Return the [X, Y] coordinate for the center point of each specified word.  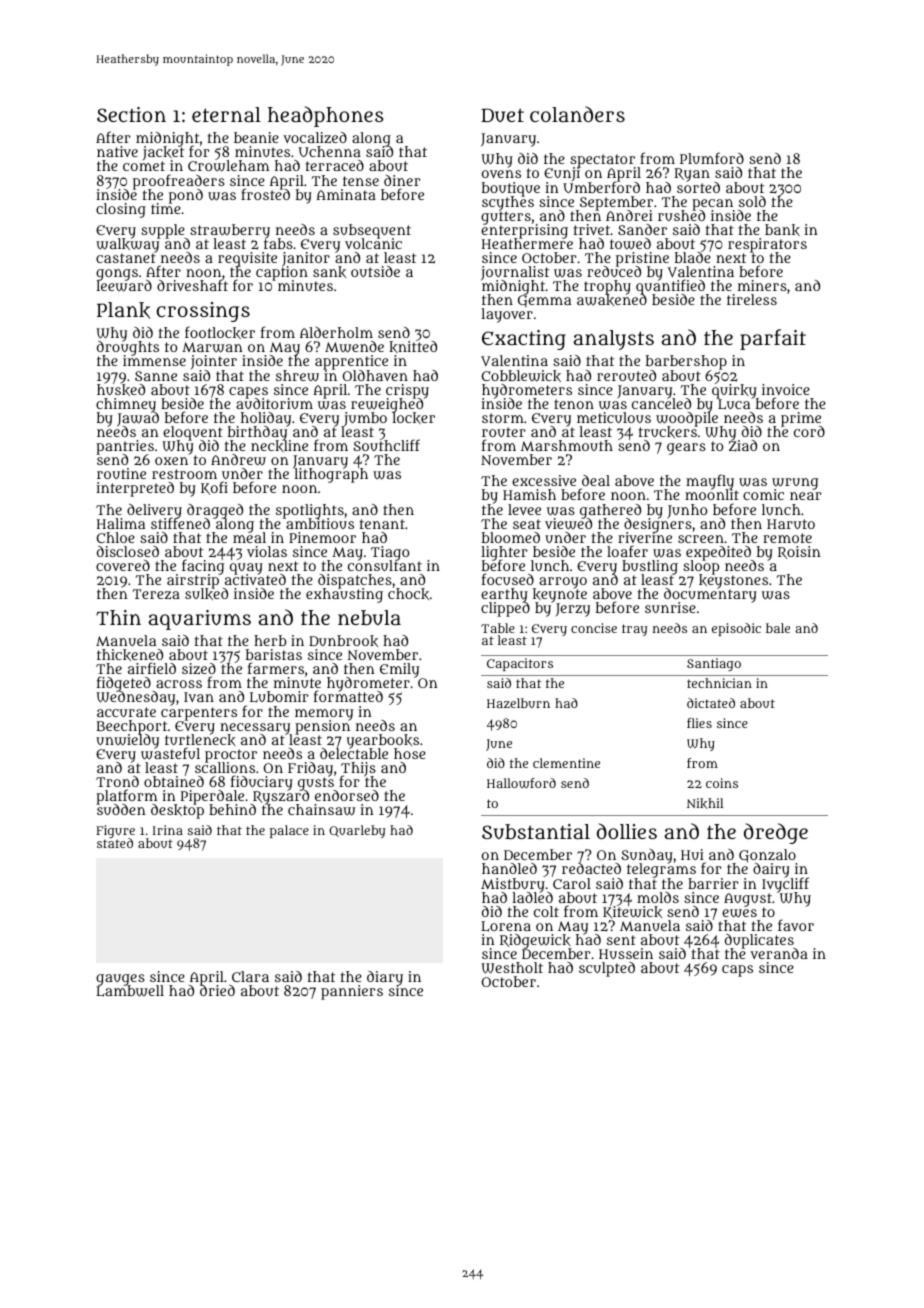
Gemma [544, 301]
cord [809, 431]
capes [248, 392]
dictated [711, 703]
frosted [265, 194]
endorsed [347, 795]
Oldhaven [375, 375]
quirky [735, 391]
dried [217, 991]
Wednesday [135, 699]
